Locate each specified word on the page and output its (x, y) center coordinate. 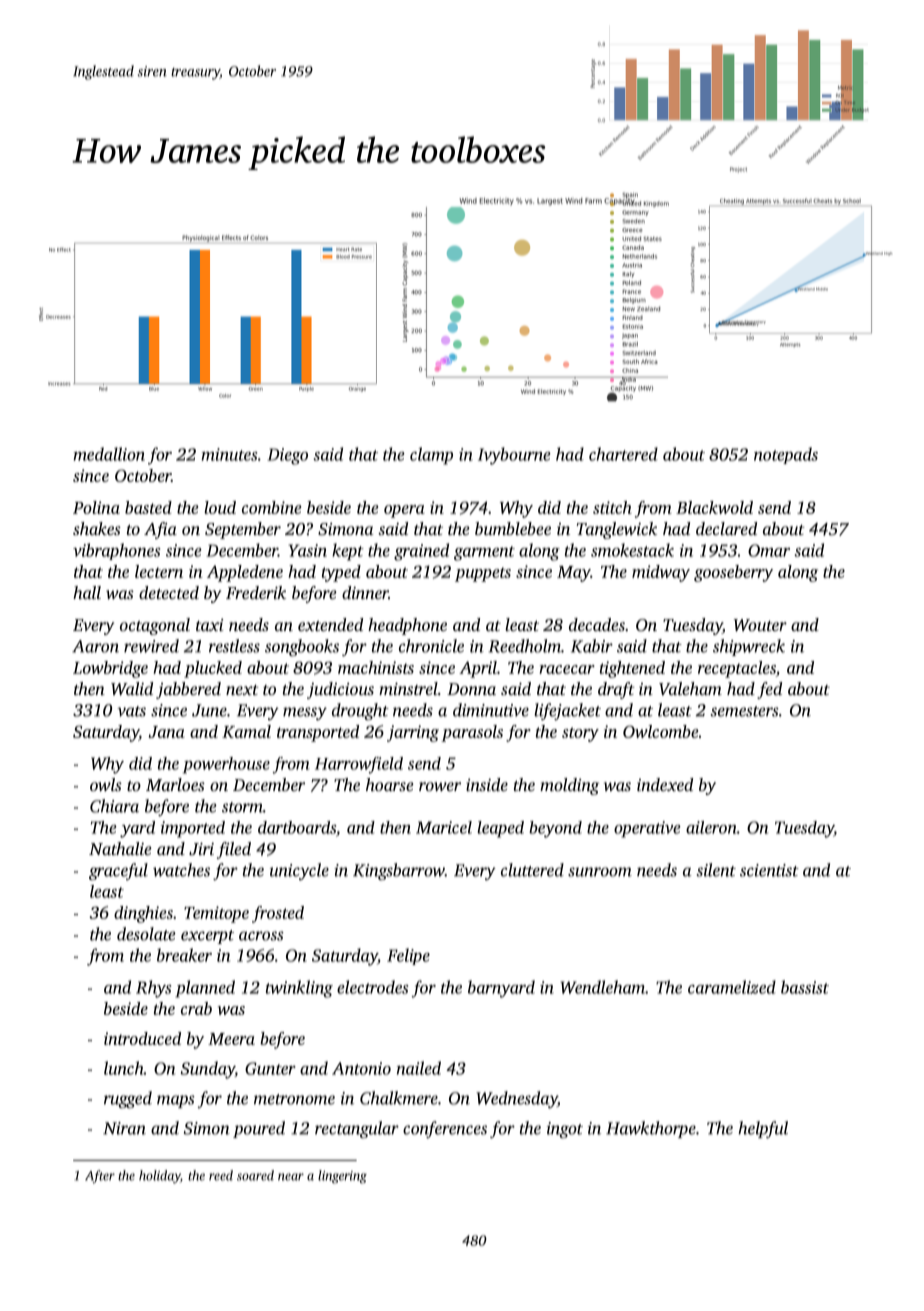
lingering (342, 1177)
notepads (786, 455)
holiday (159, 1177)
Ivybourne (514, 456)
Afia (160, 530)
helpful (763, 1129)
